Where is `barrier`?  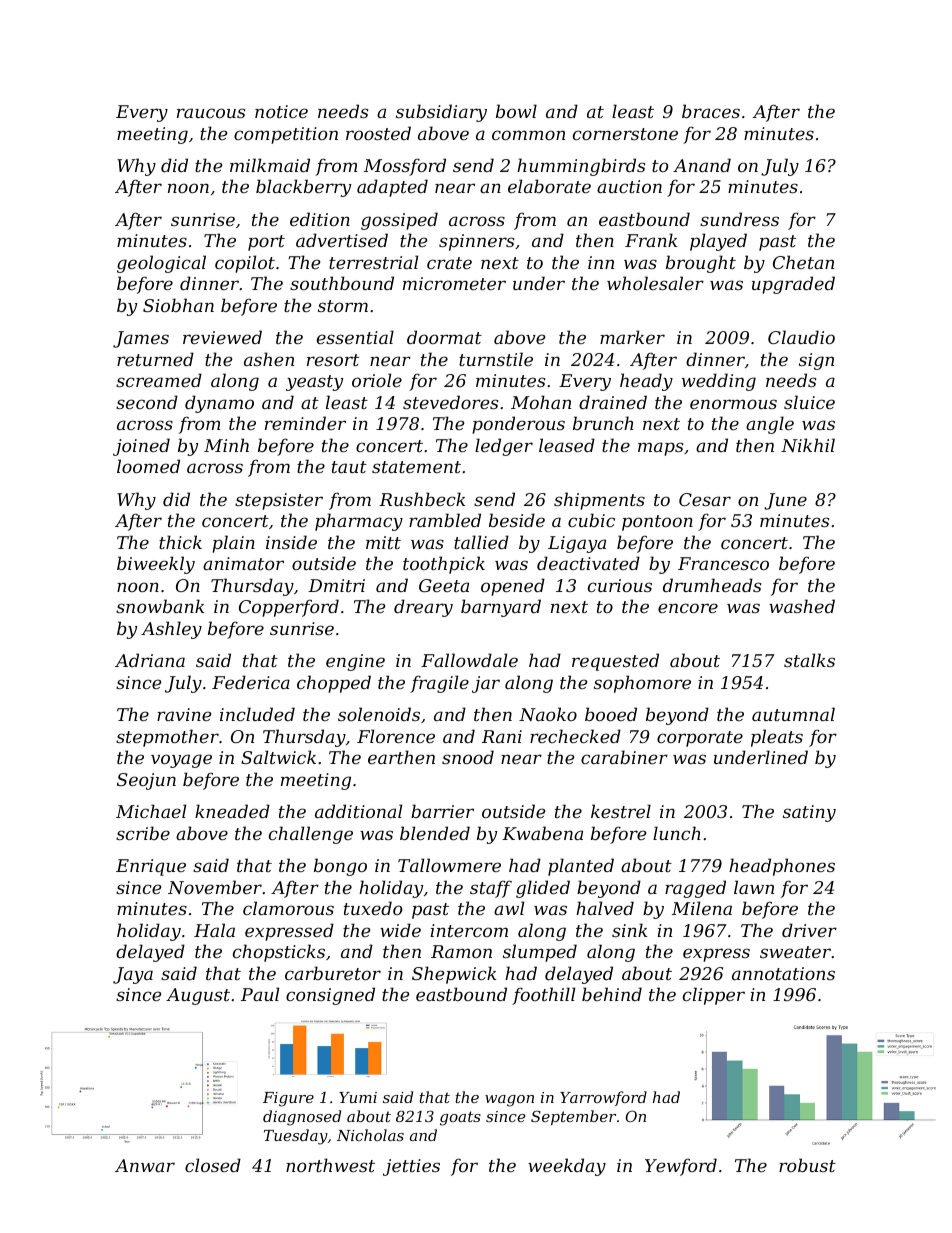 barrier is located at coordinates (442, 811).
